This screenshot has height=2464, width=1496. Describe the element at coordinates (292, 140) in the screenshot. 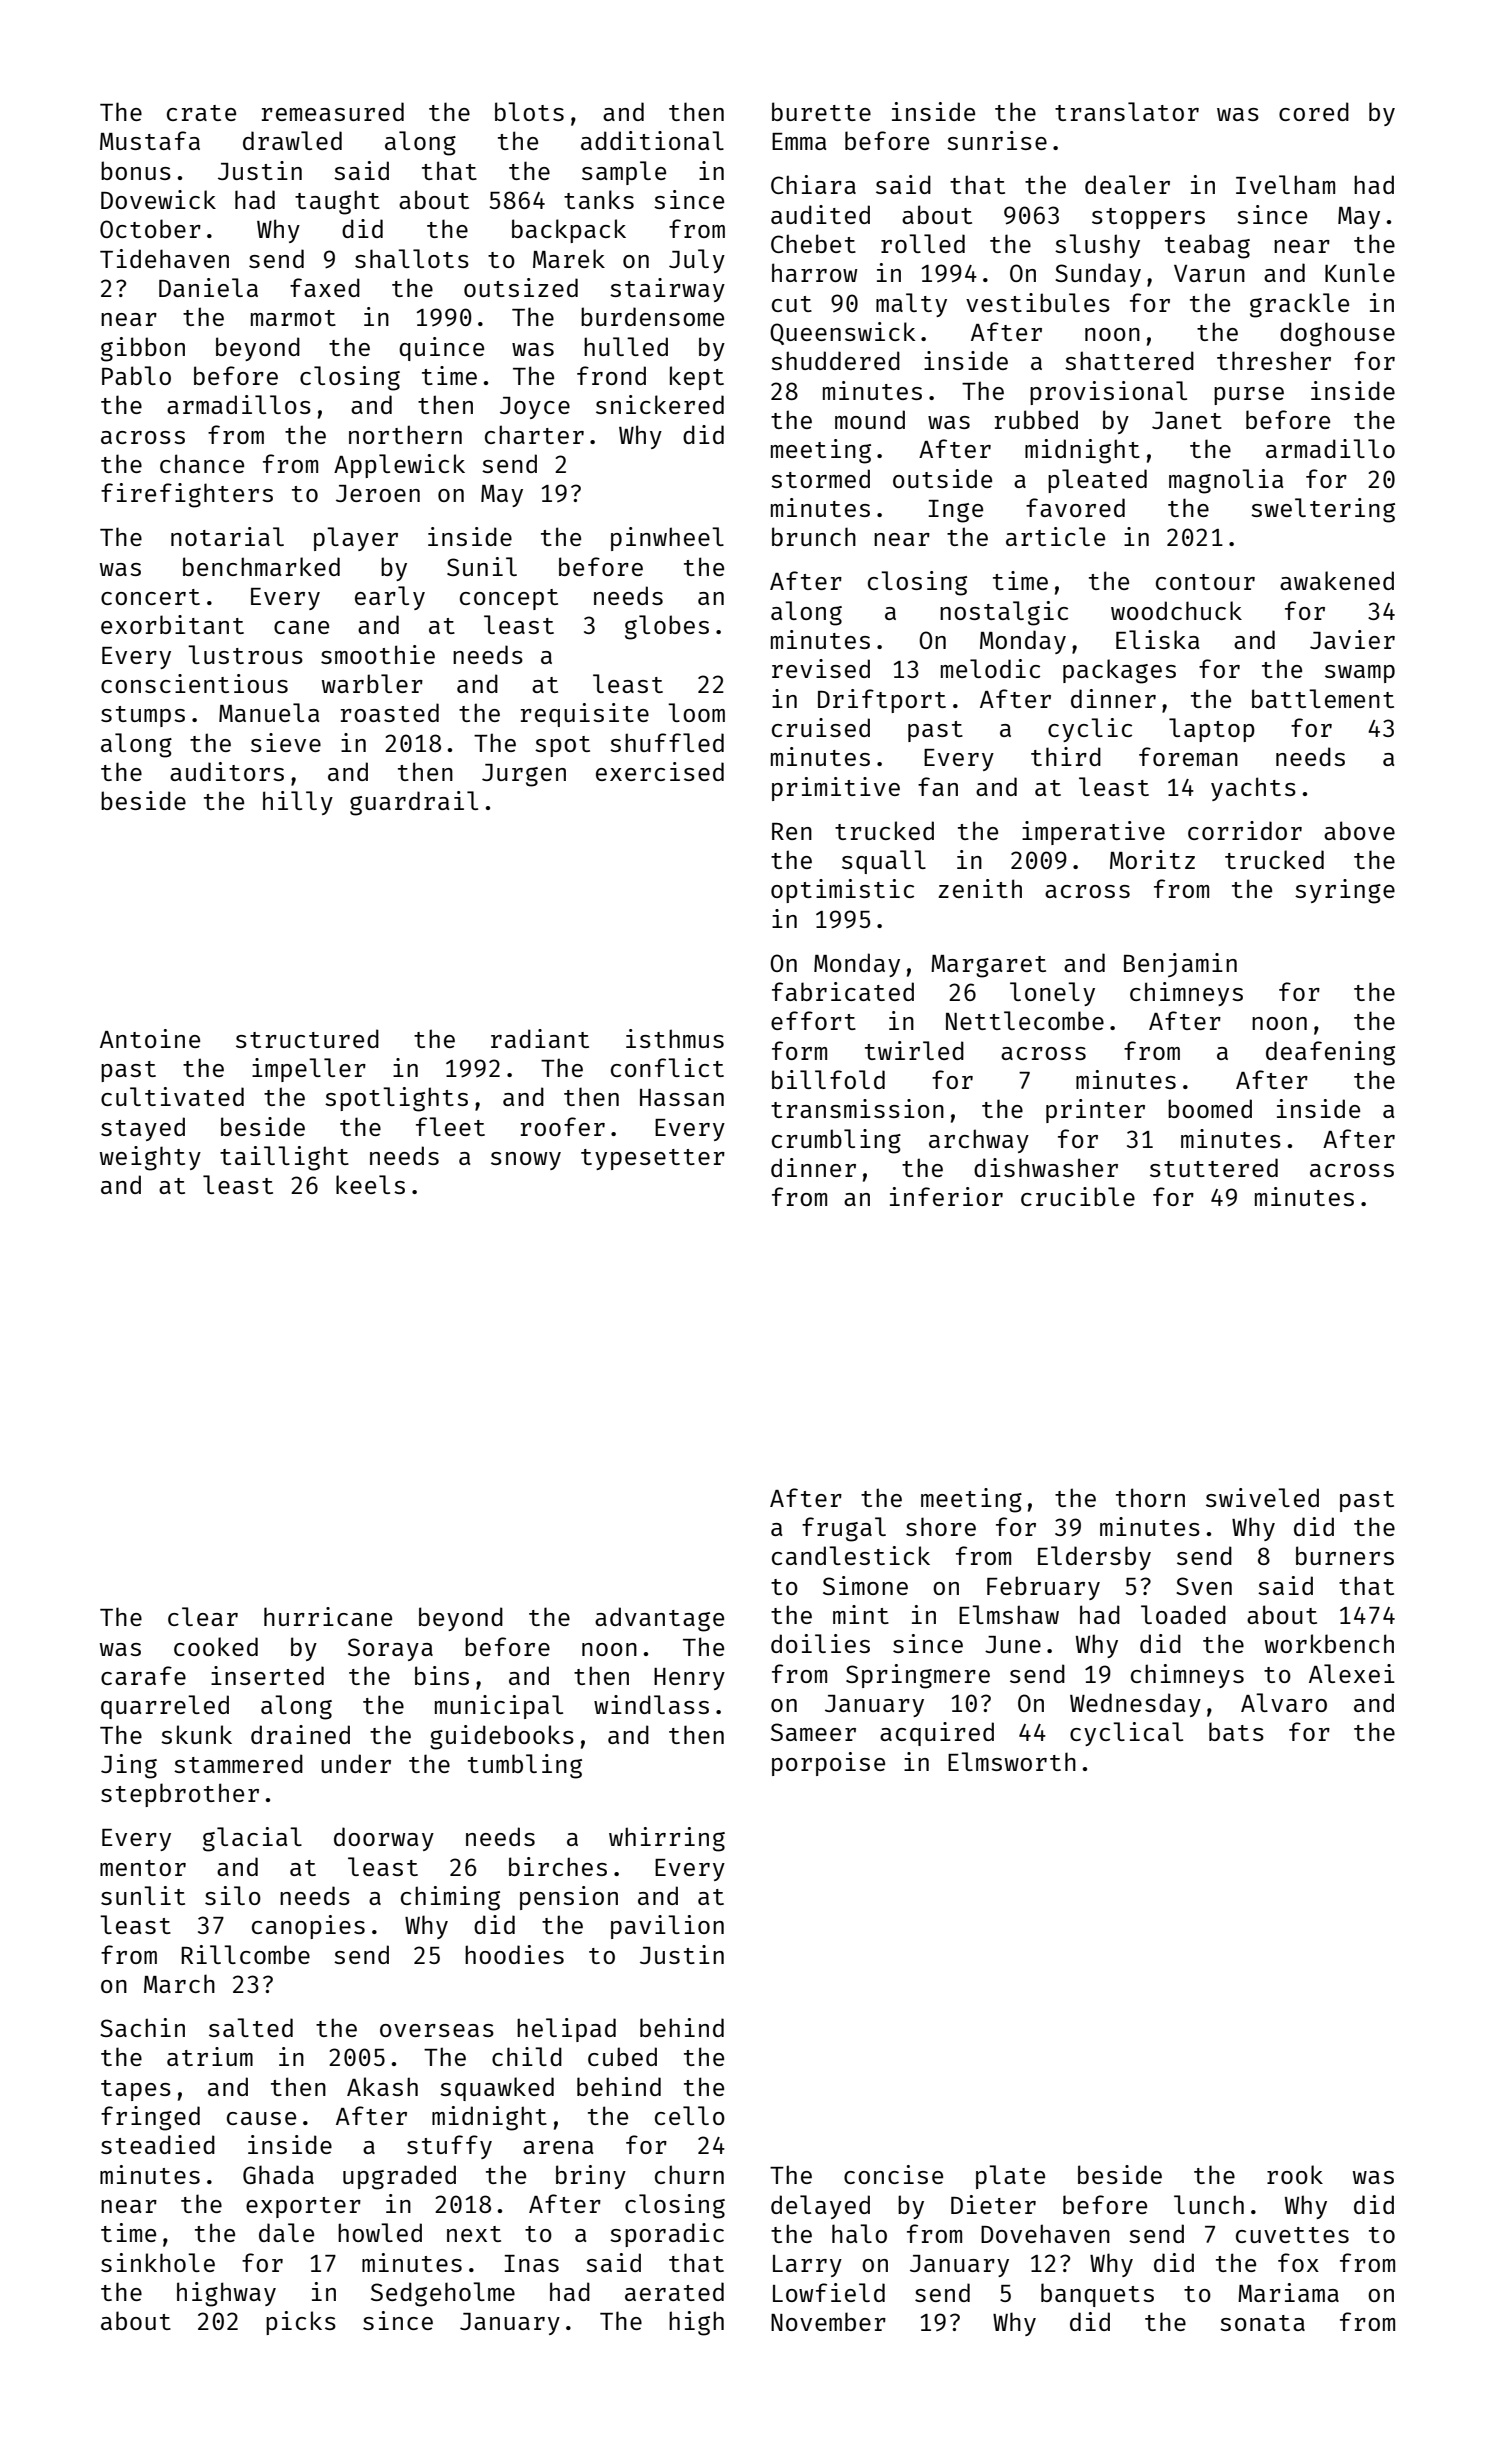

I see `drawled` at that location.
